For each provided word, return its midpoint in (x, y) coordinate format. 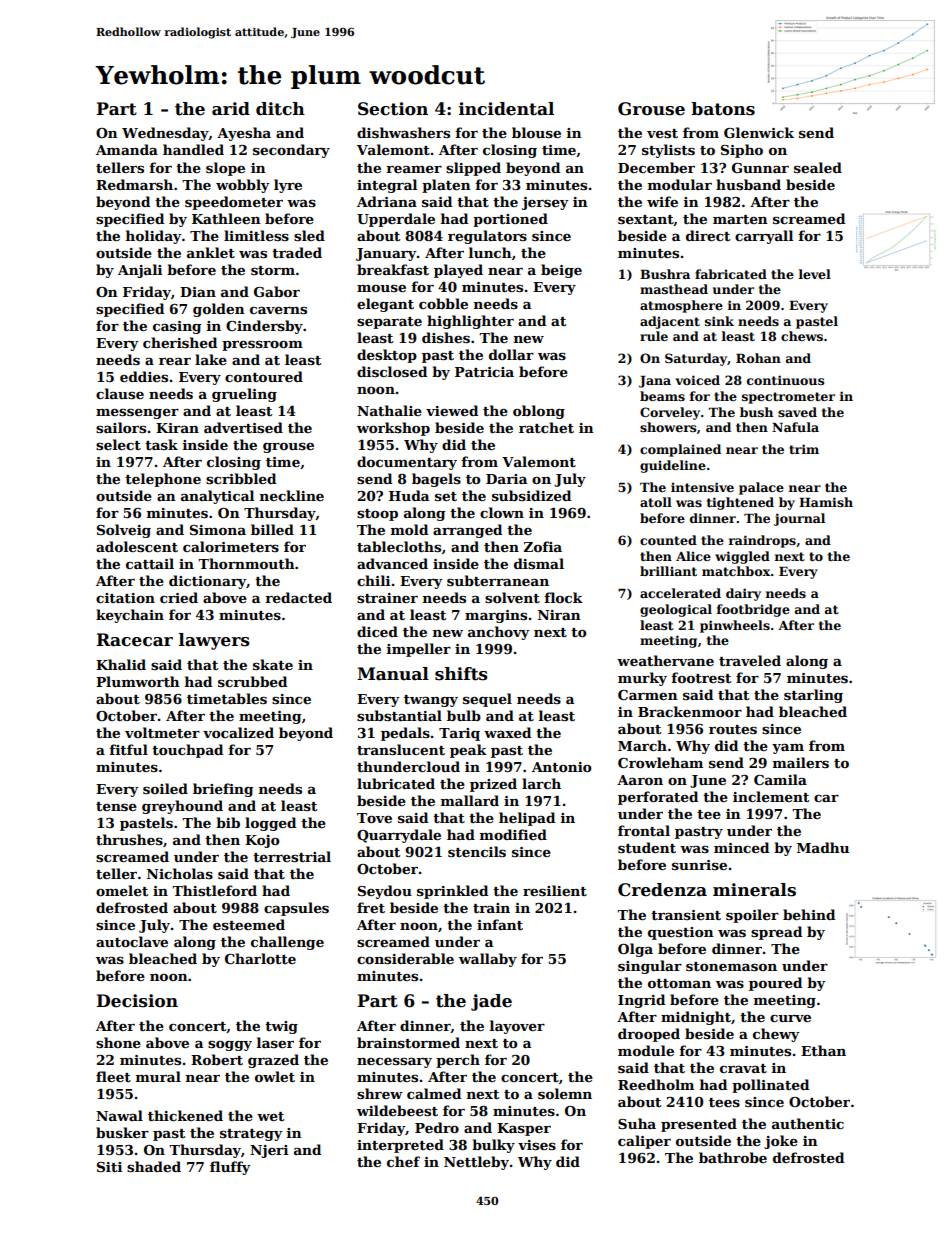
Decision (137, 1001)
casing (177, 327)
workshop (393, 429)
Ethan (823, 1050)
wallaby (488, 960)
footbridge (753, 610)
